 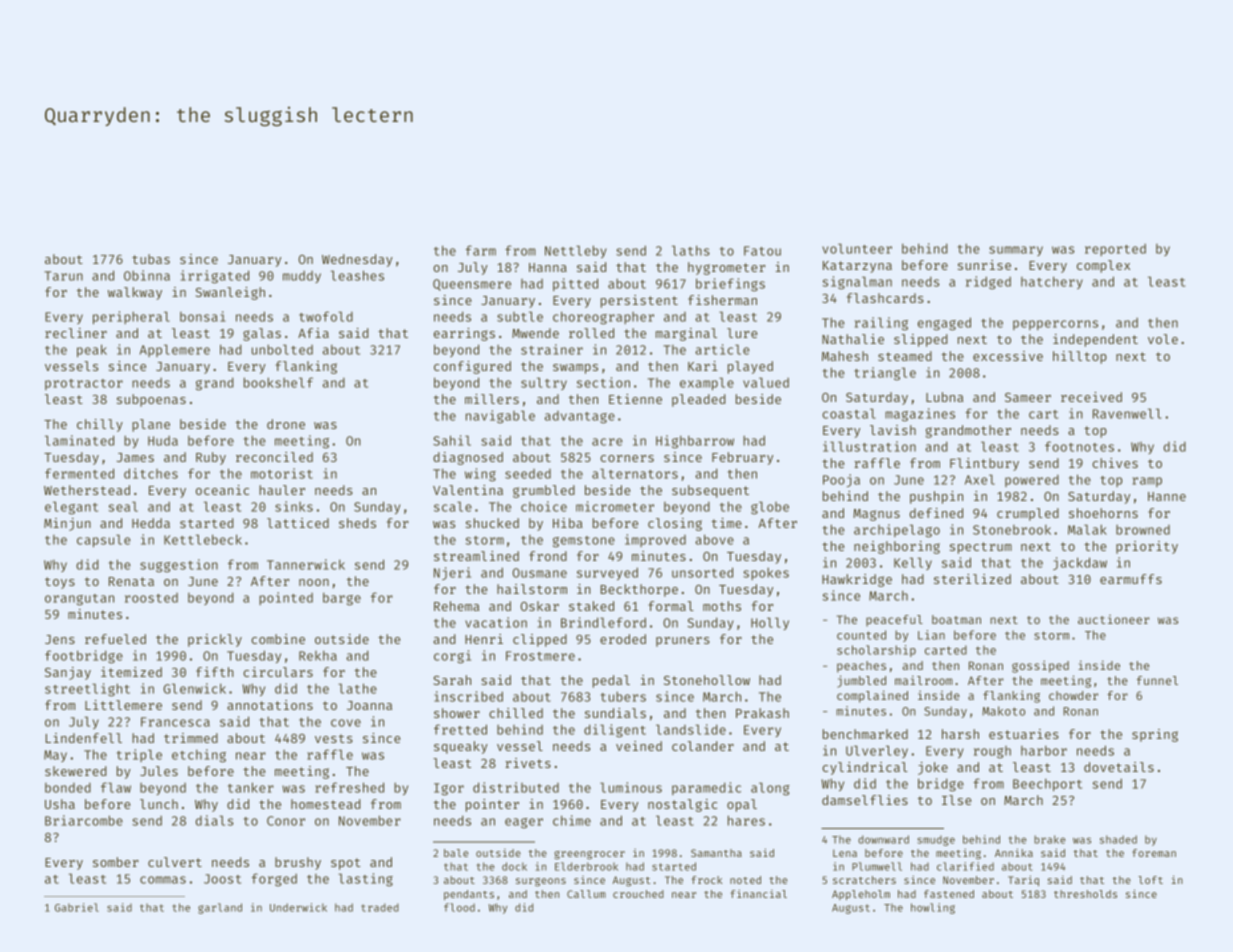 What do you see at coordinates (63, 276) in the document?
I see `Tarun` at bounding box center [63, 276].
